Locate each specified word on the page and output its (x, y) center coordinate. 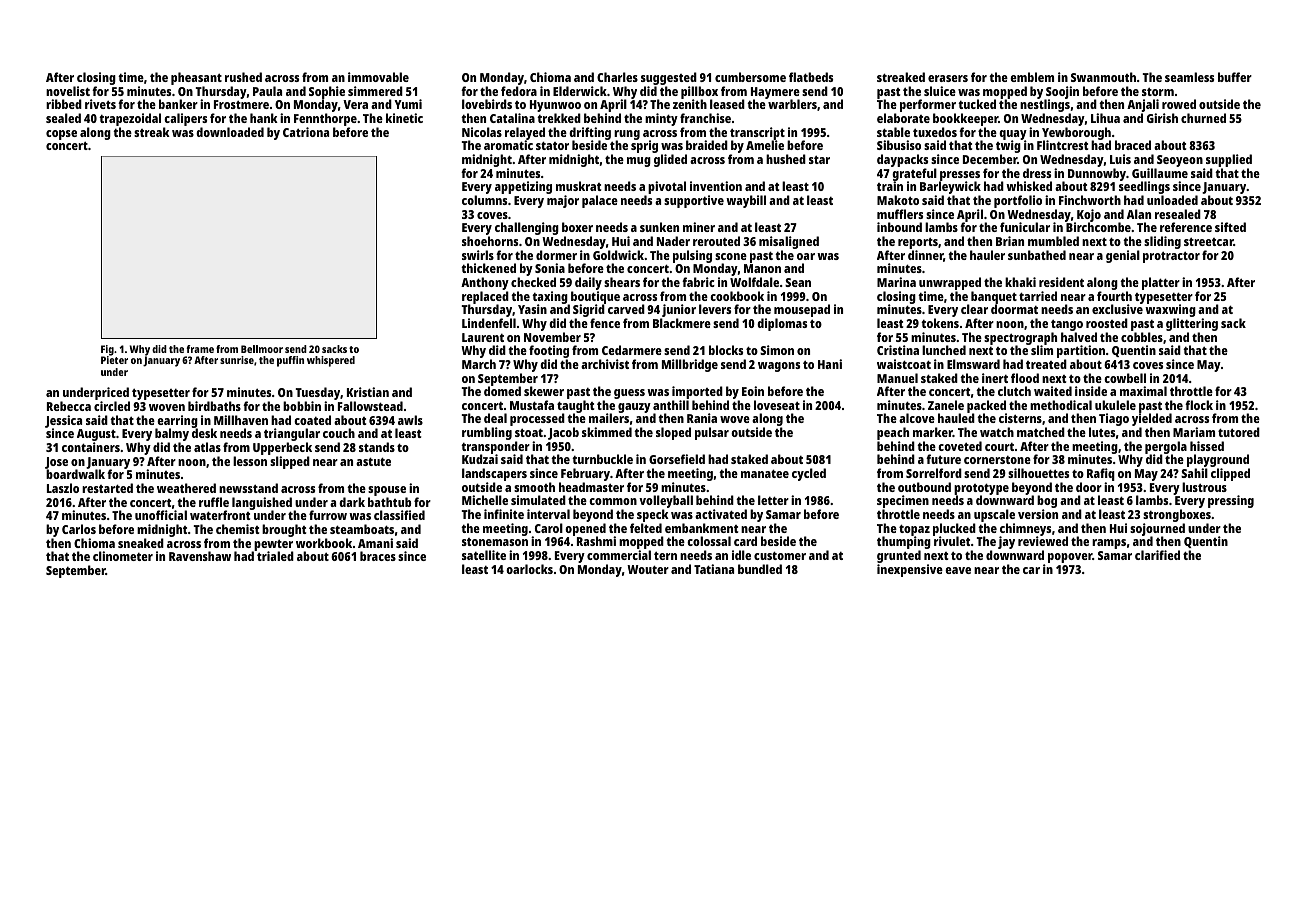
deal (495, 418)
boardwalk (75, 474)
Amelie (765, 145)
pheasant (196, 78)
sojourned (1157, 530)
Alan (1139, 214)
